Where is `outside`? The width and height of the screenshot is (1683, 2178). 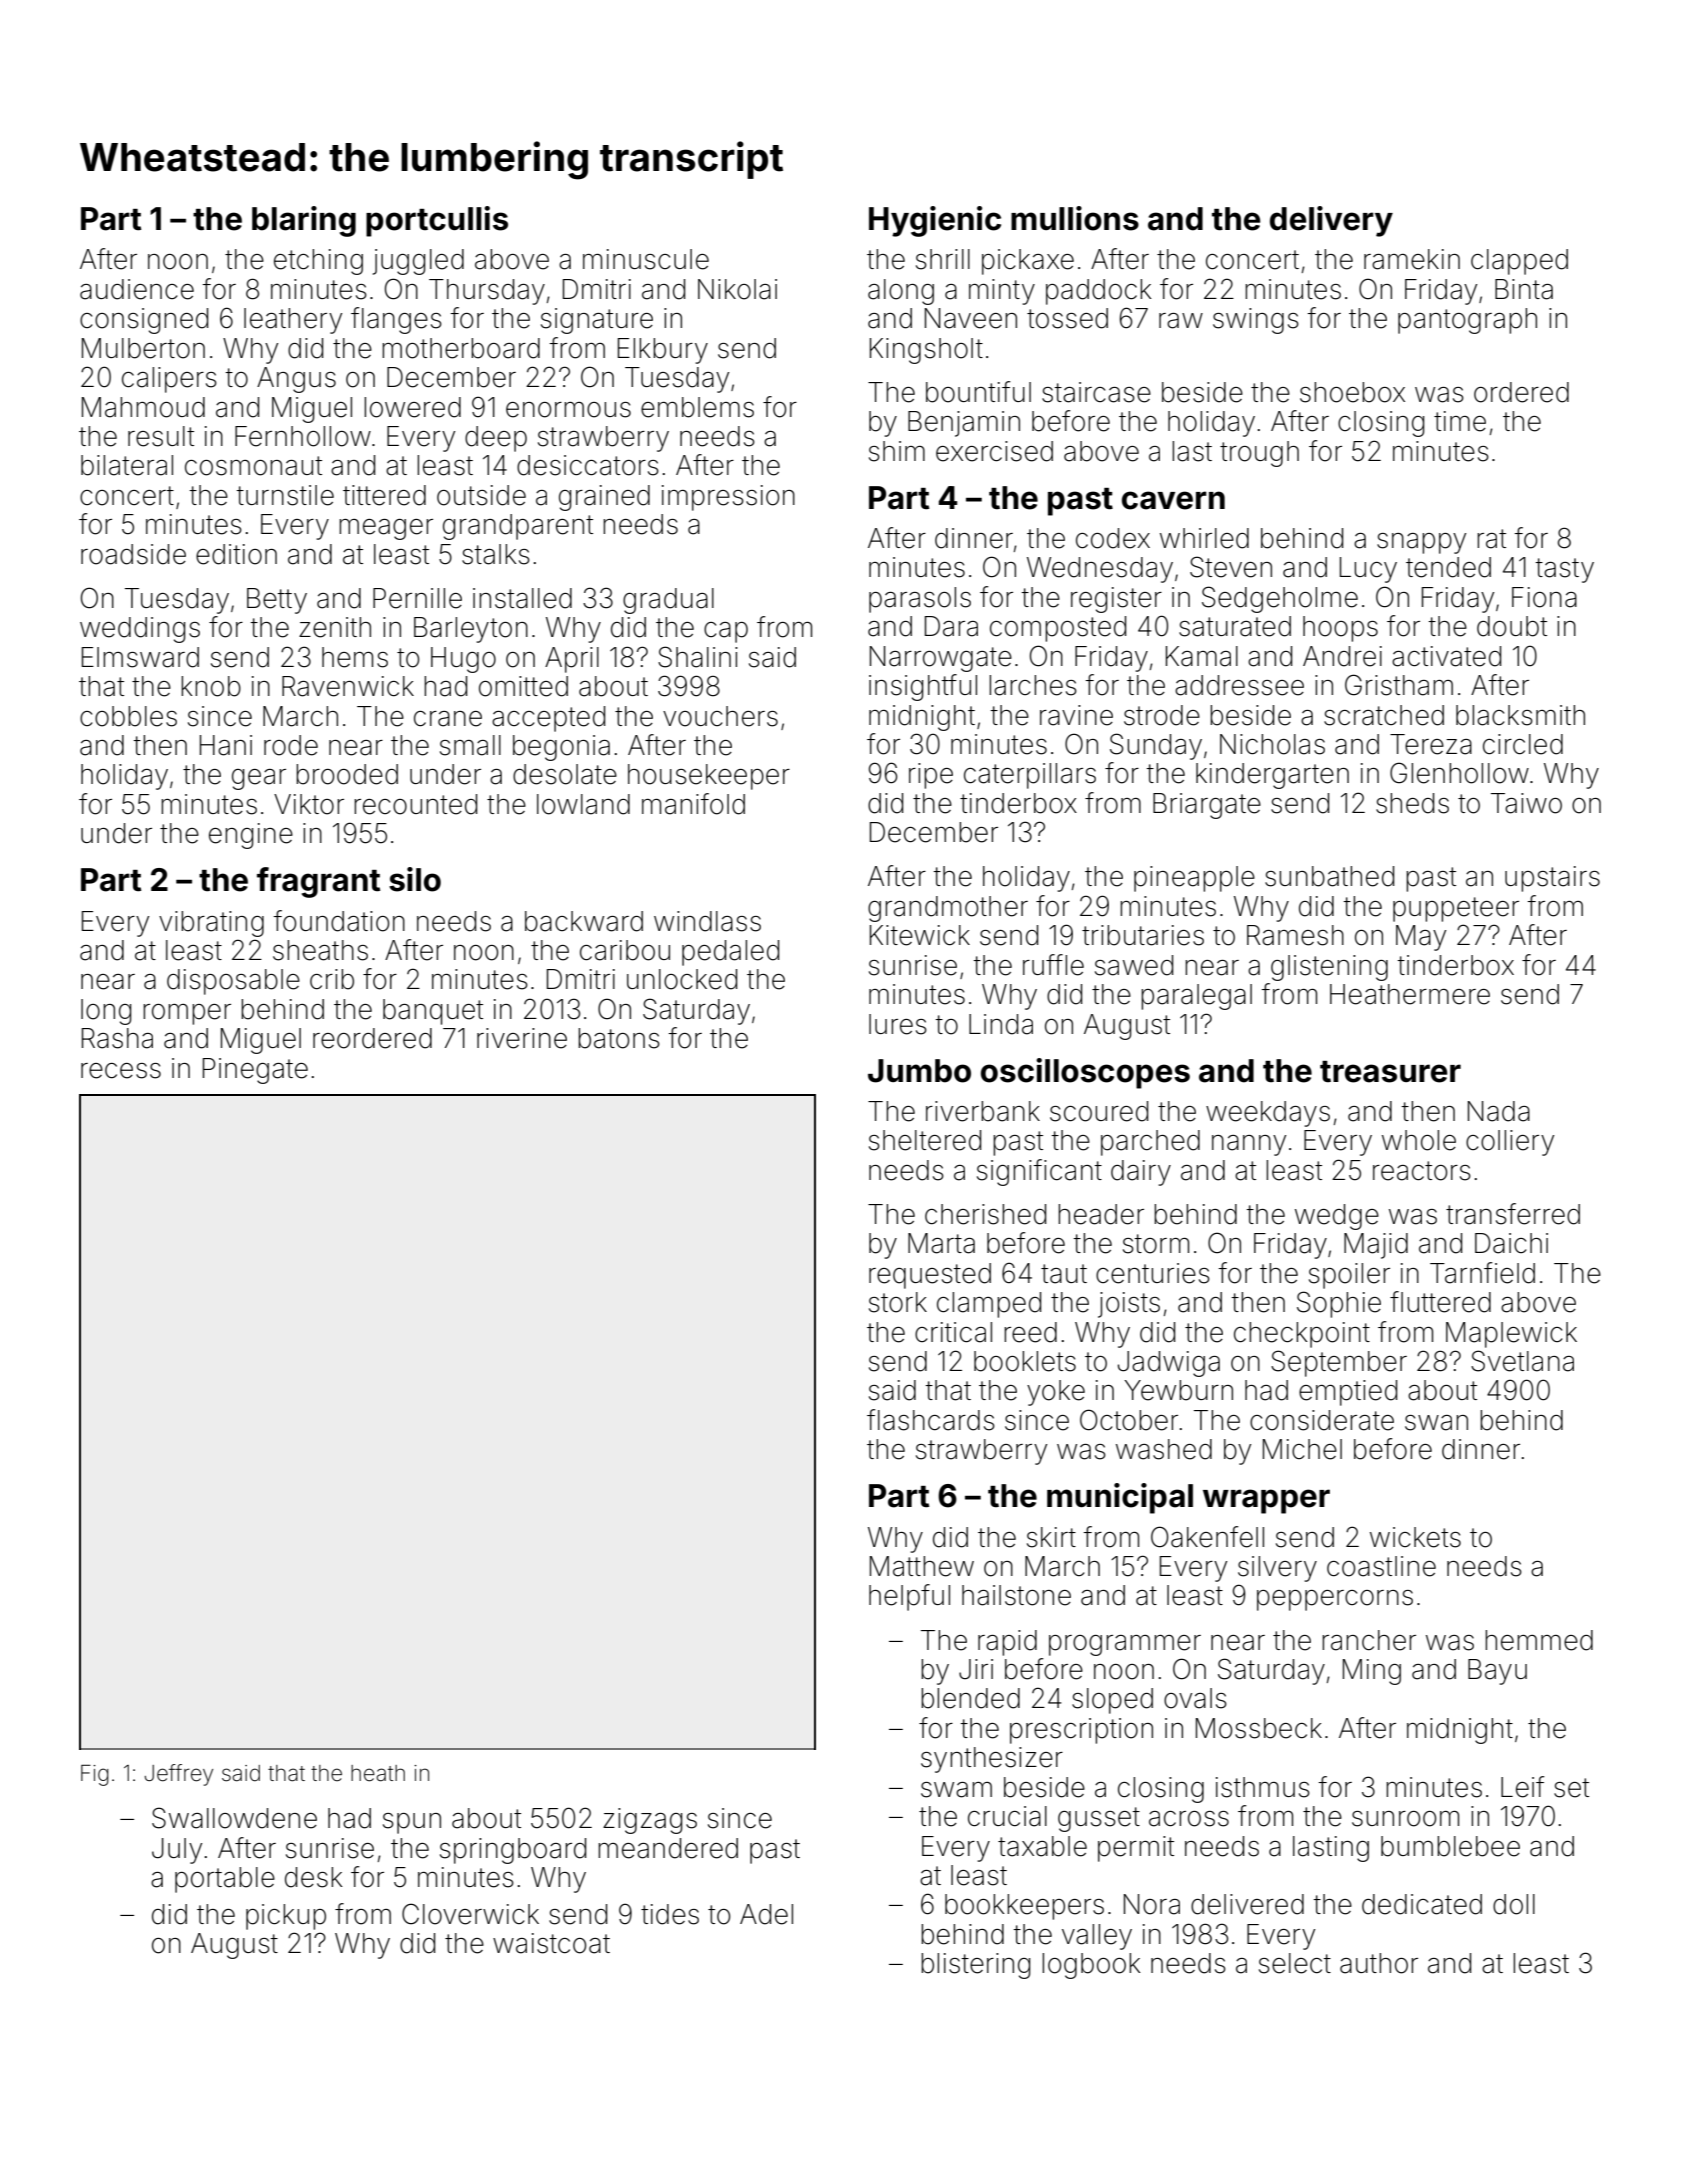
outside is located at coordinates (481, 495).
